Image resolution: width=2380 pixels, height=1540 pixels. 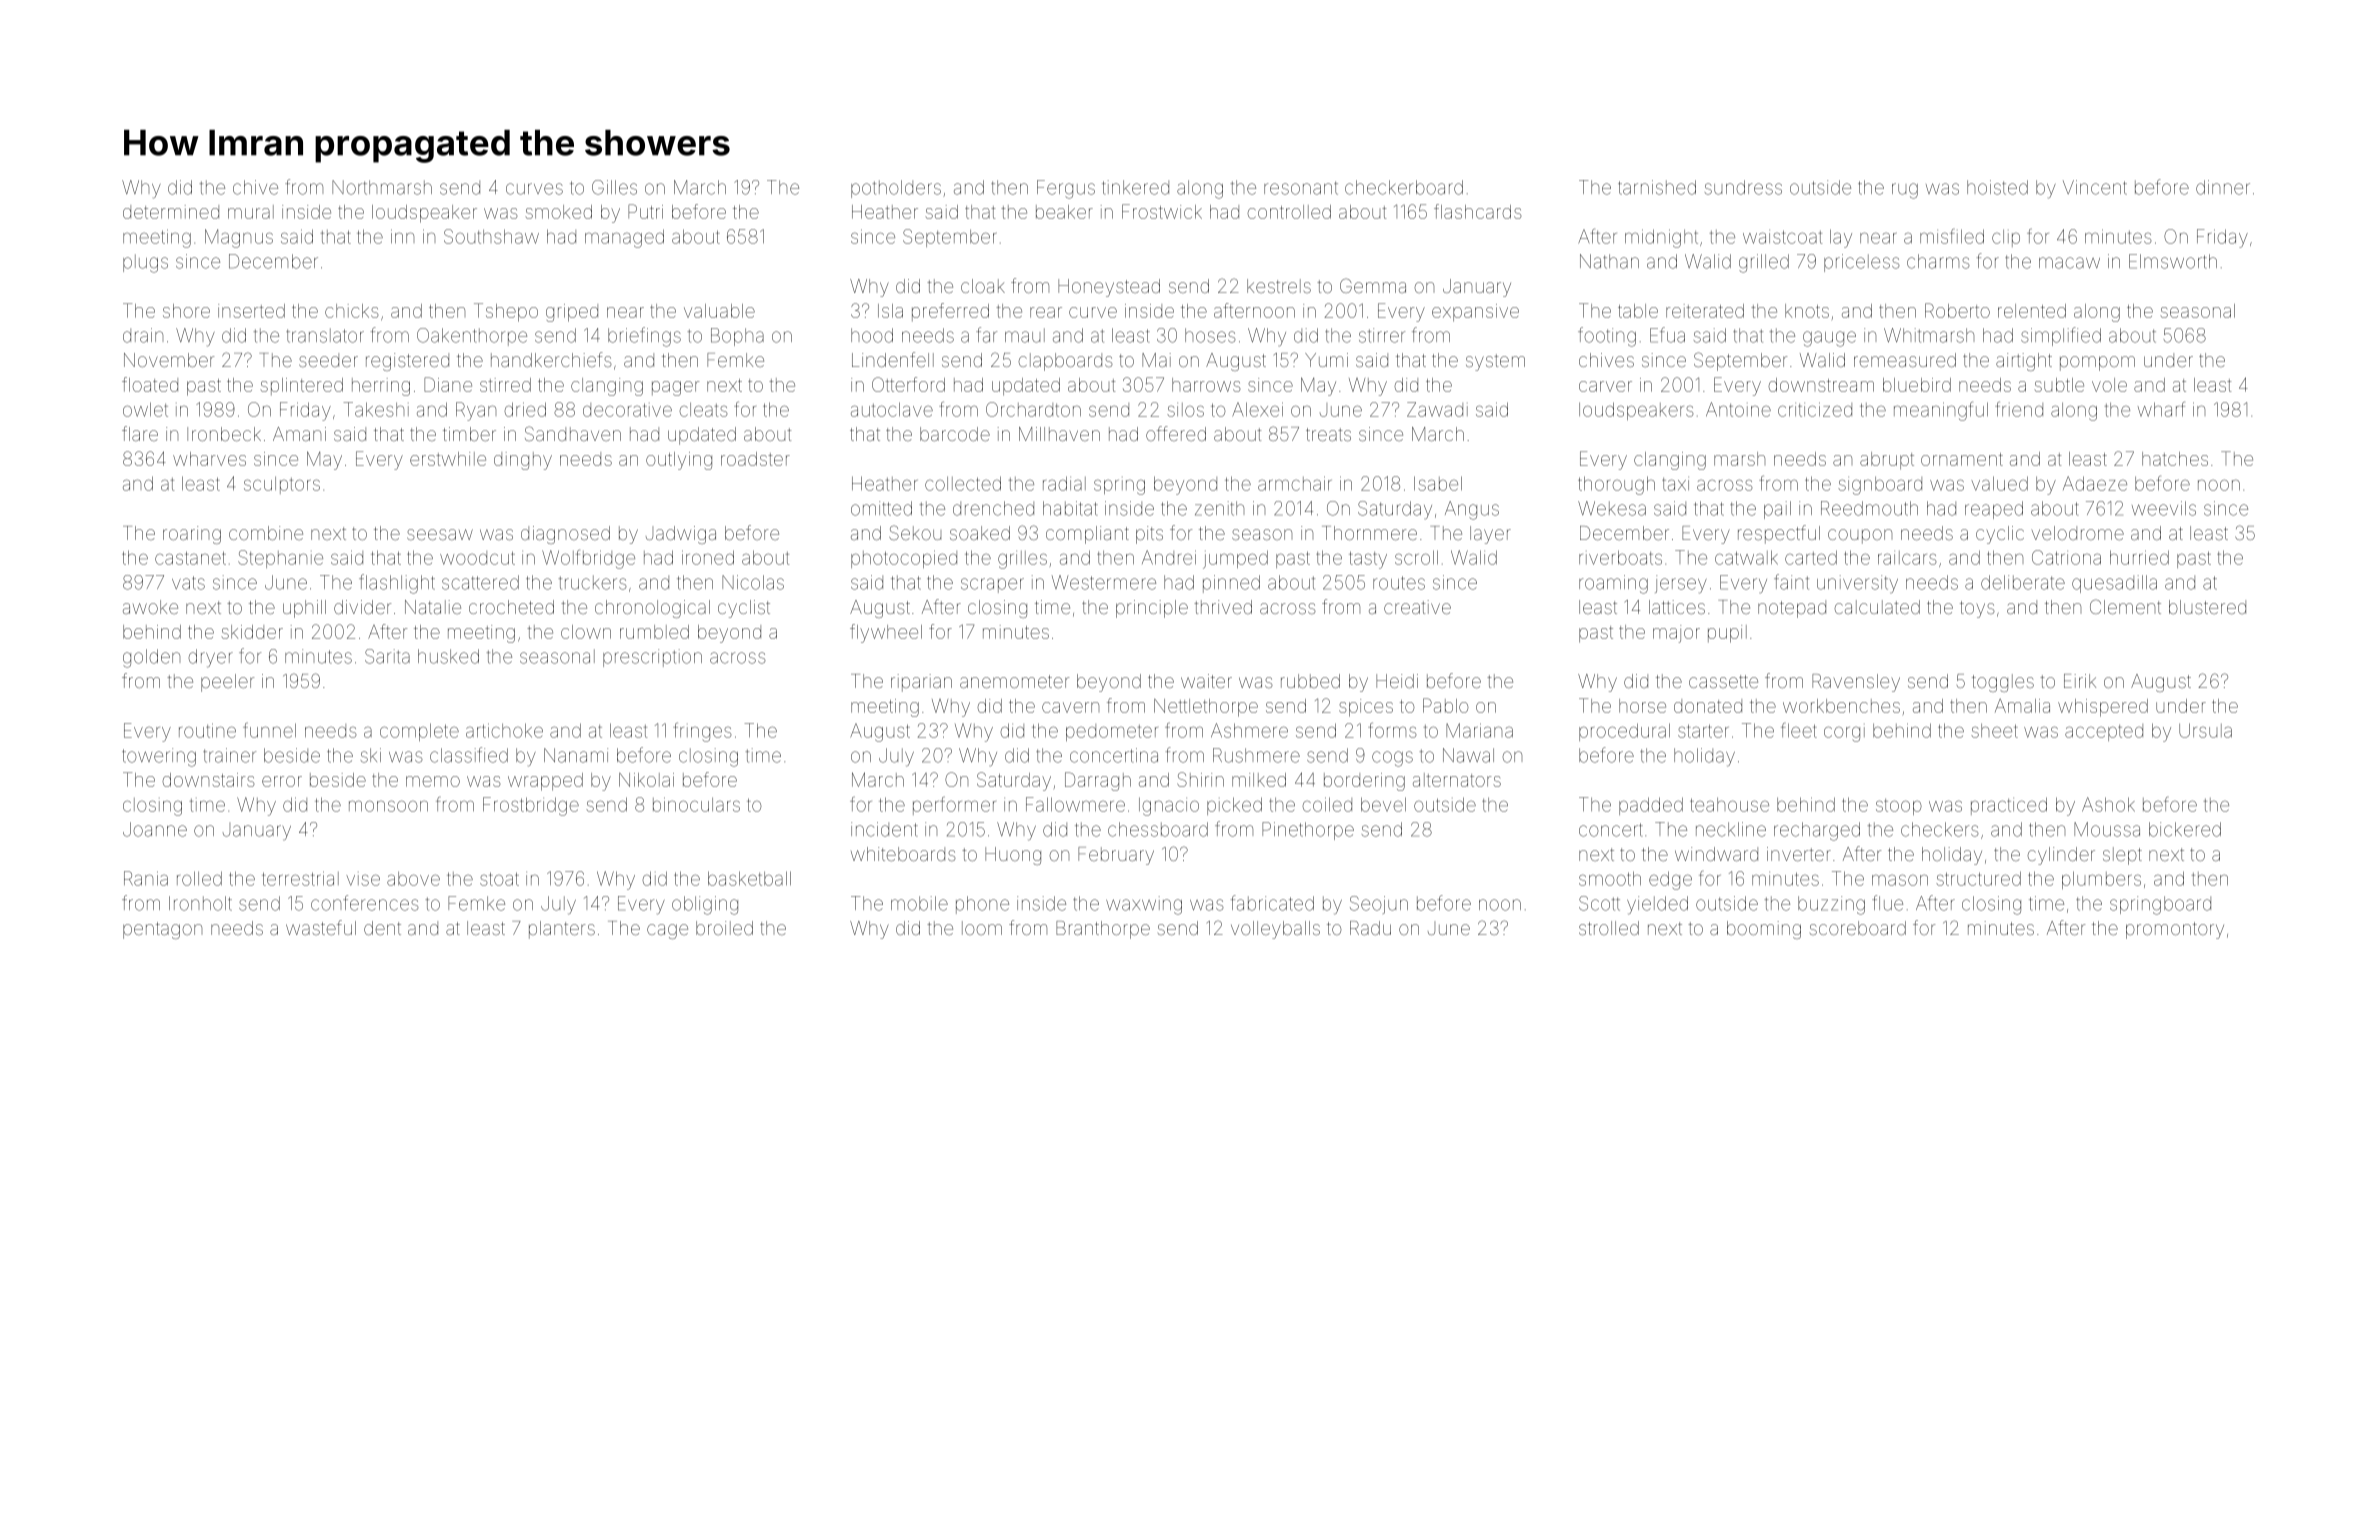 What do you see at coordinates (239, 238) in the screenshot?
I see `Magnus` at bounding box center [239, 238].
